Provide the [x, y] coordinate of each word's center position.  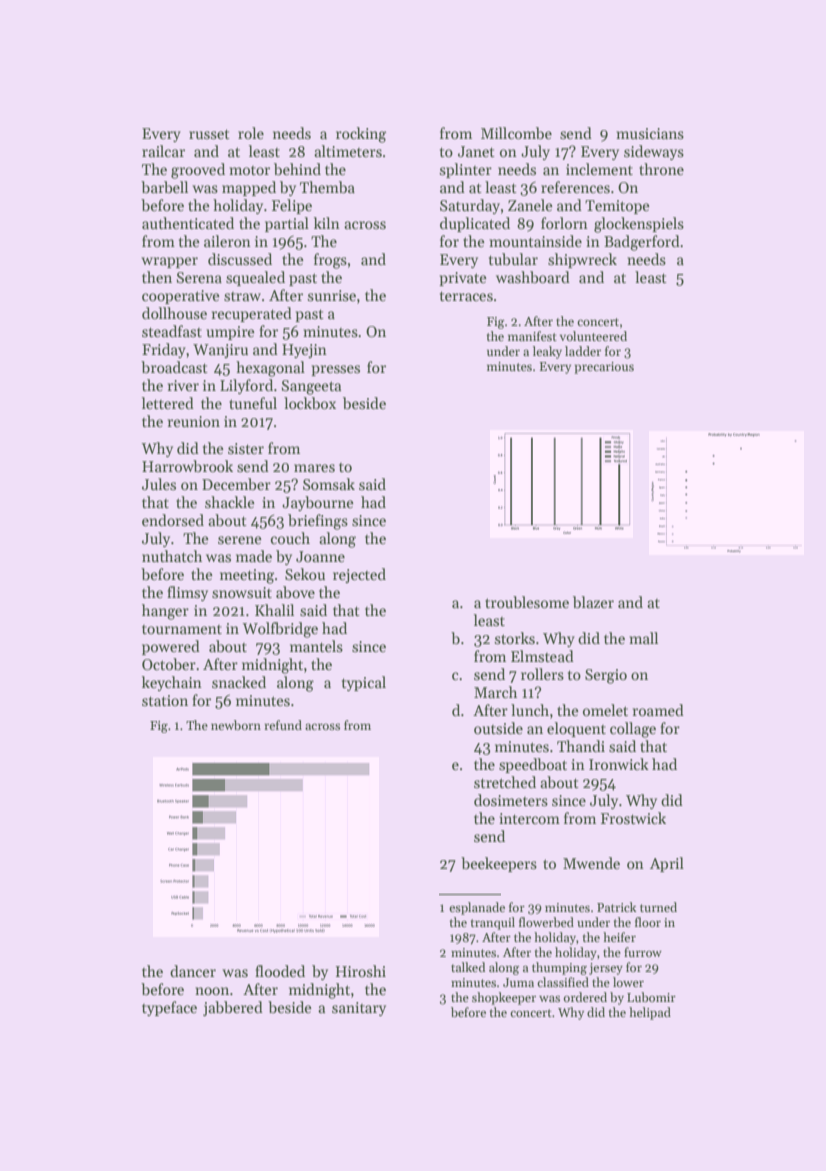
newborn [236, 725]
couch [290, 538]
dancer [193, 971]
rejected [359, 575]
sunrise [332, 295]
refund [283, 725]
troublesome [527, 602]
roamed [658, 710]
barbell [164, 187]
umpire [230, 333]
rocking [361, 135]
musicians [650, 133]
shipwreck [582, 260]
